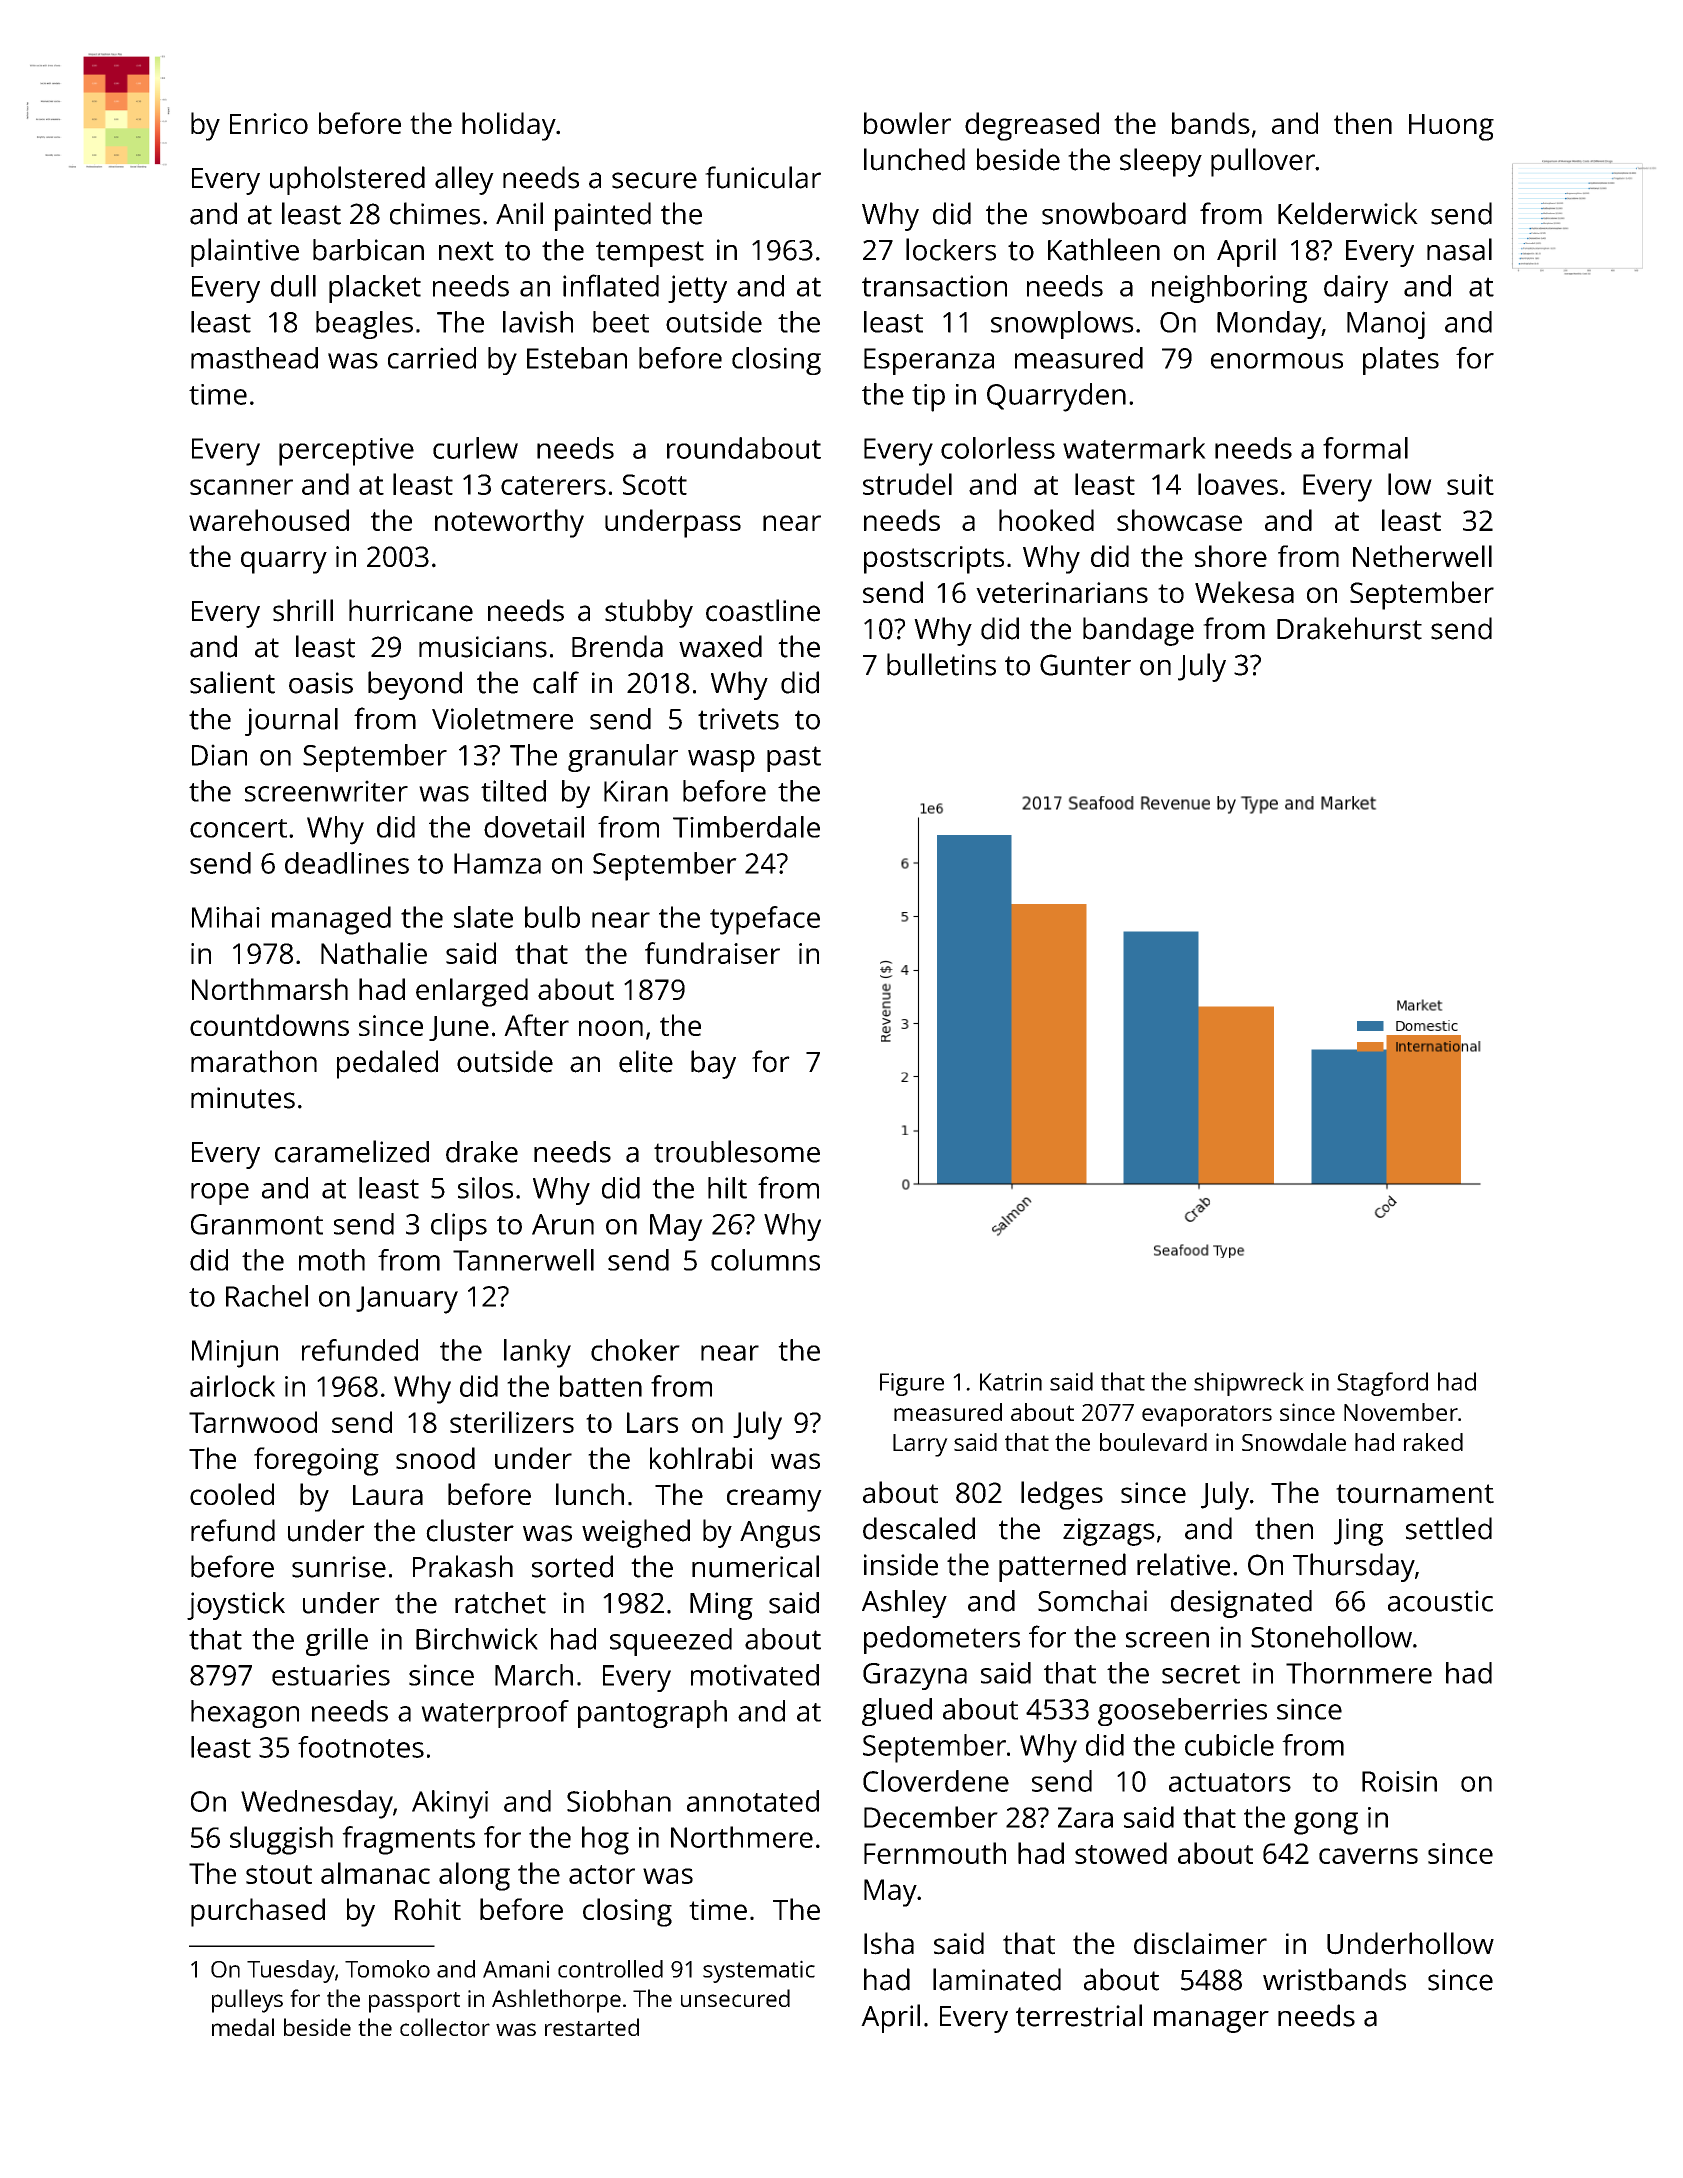 The height and width of the screenshot is (2178, 1683). I want to click on Huong, so click(1451, 127).
